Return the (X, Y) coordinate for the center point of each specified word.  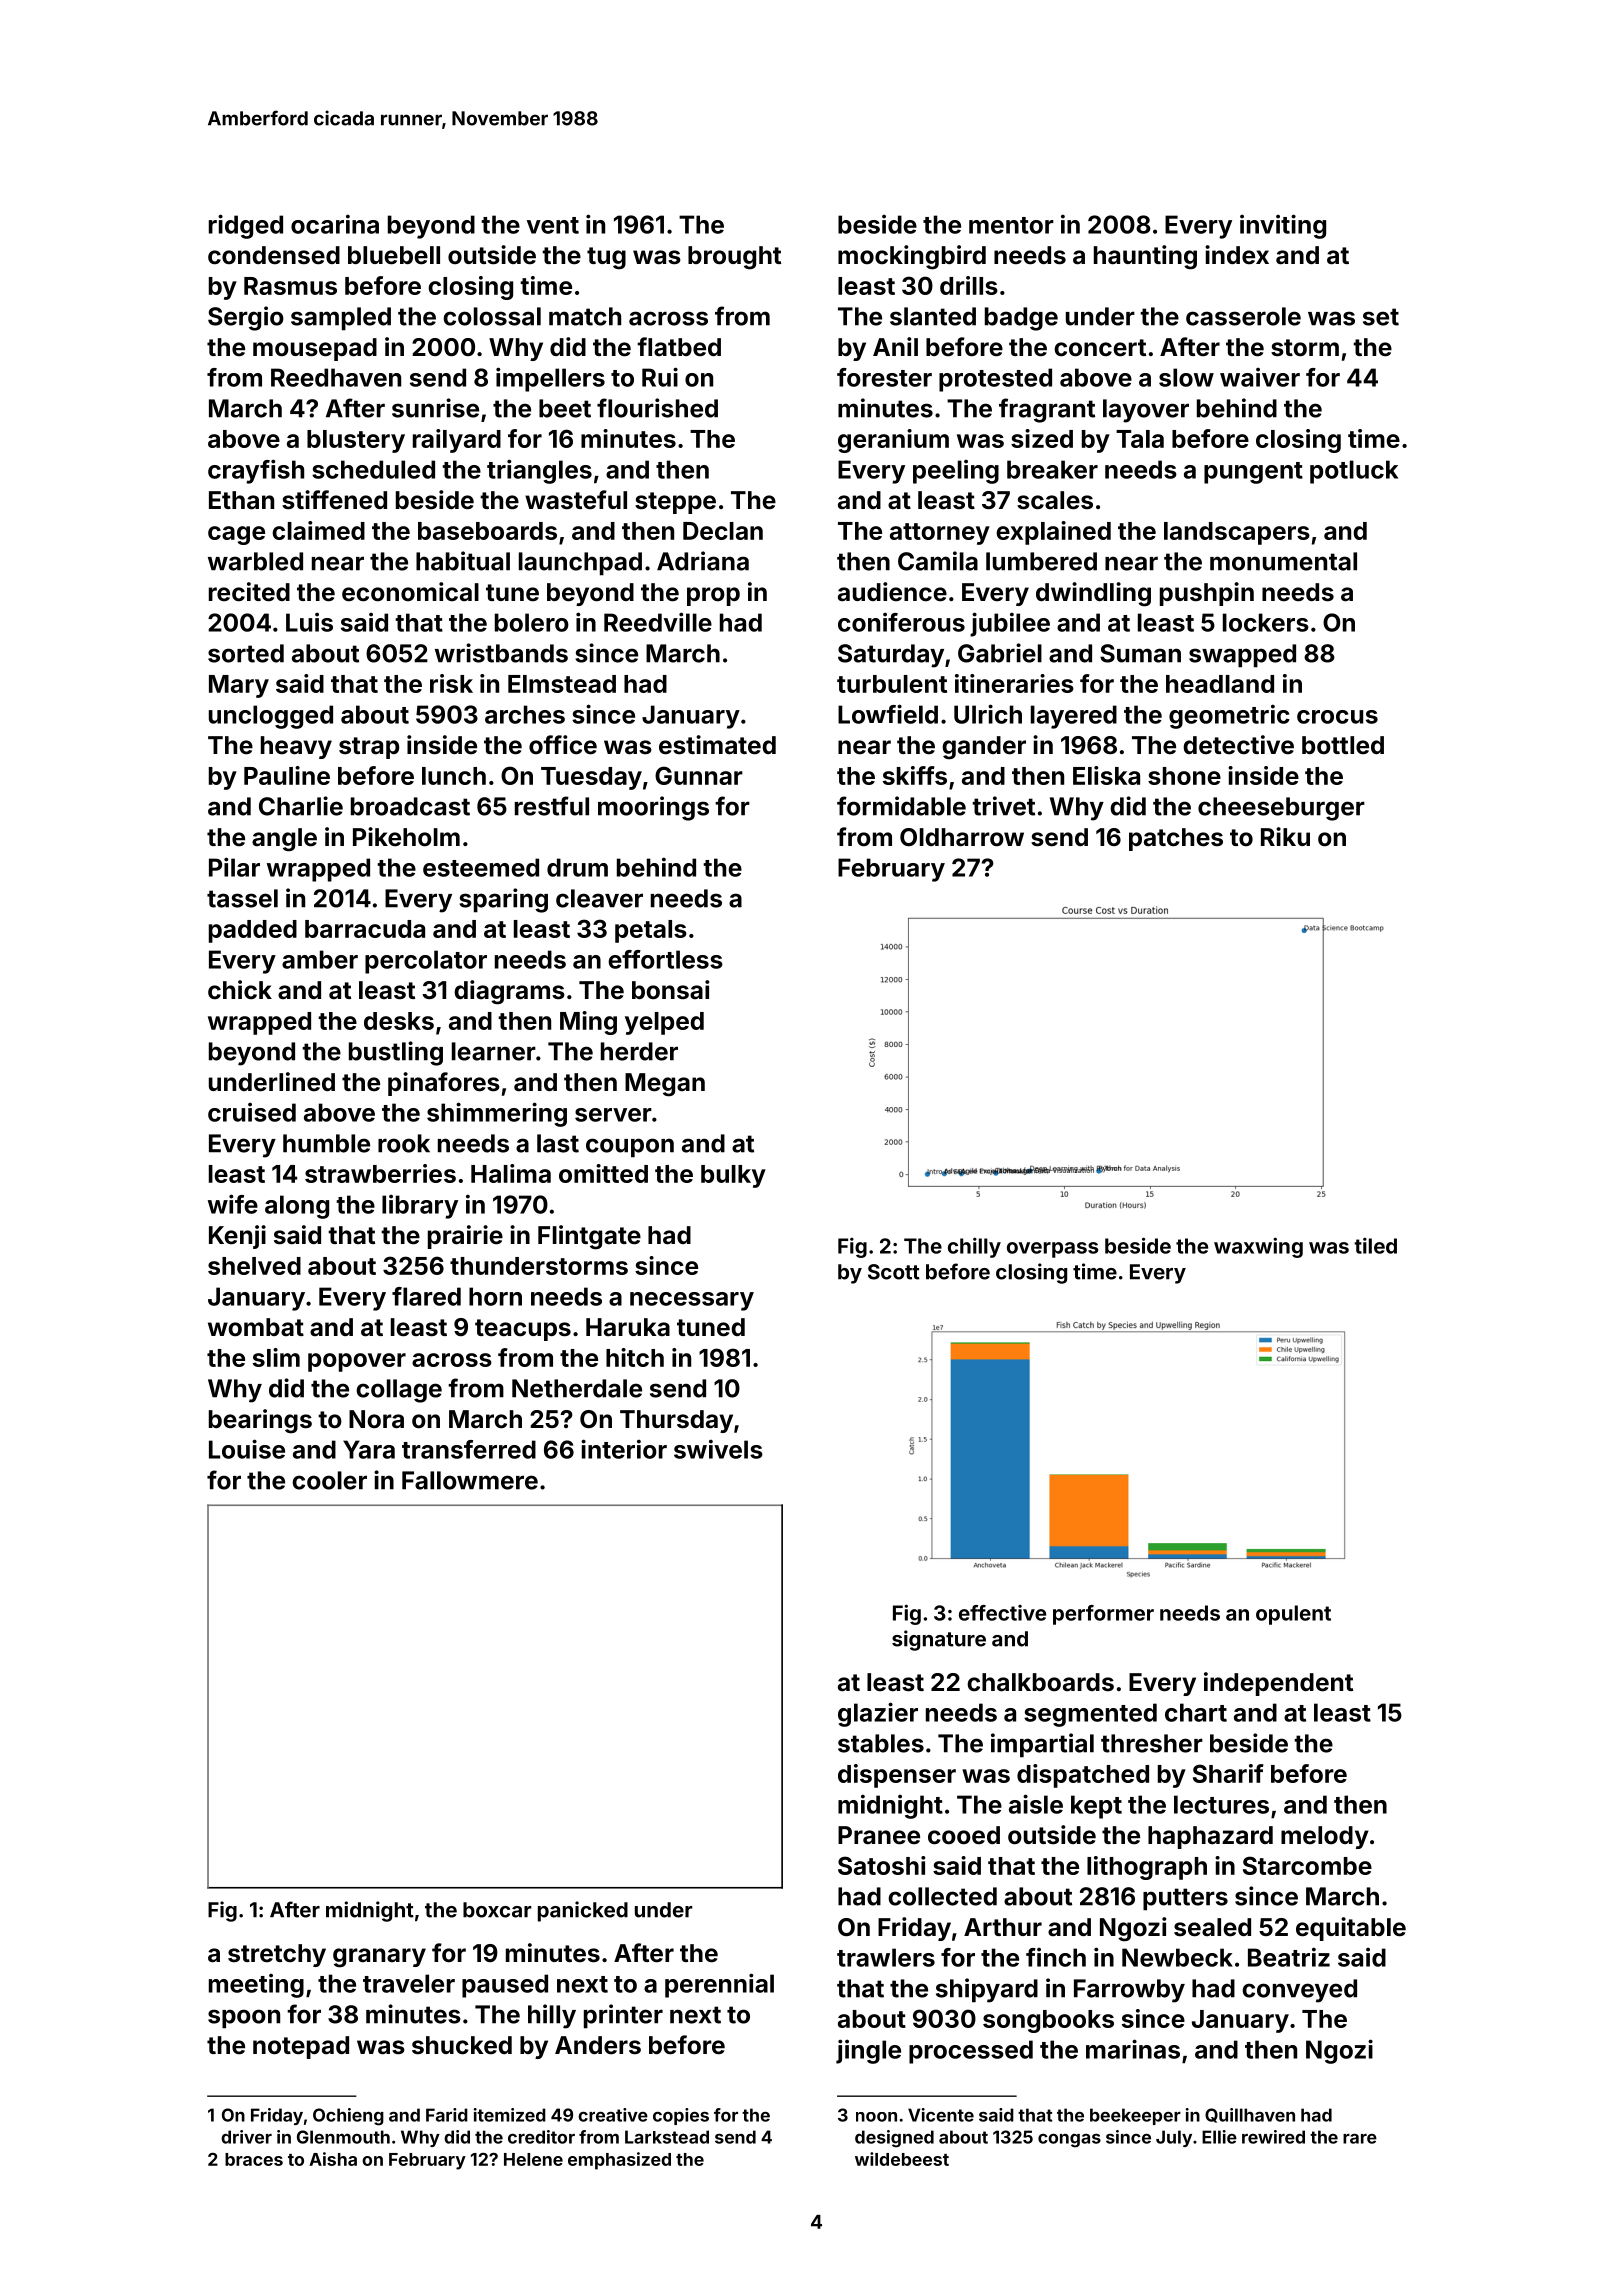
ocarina (335, 224)
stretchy (277, 1955)
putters (1185, 1899)
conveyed (1299, 1991)
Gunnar (699, 775)
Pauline (287, 775)
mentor (1011, 225)
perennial (719, 1985)
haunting (1145, 257)
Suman (1140, 653)
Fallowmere (470, 1480)
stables (881, 1743)
